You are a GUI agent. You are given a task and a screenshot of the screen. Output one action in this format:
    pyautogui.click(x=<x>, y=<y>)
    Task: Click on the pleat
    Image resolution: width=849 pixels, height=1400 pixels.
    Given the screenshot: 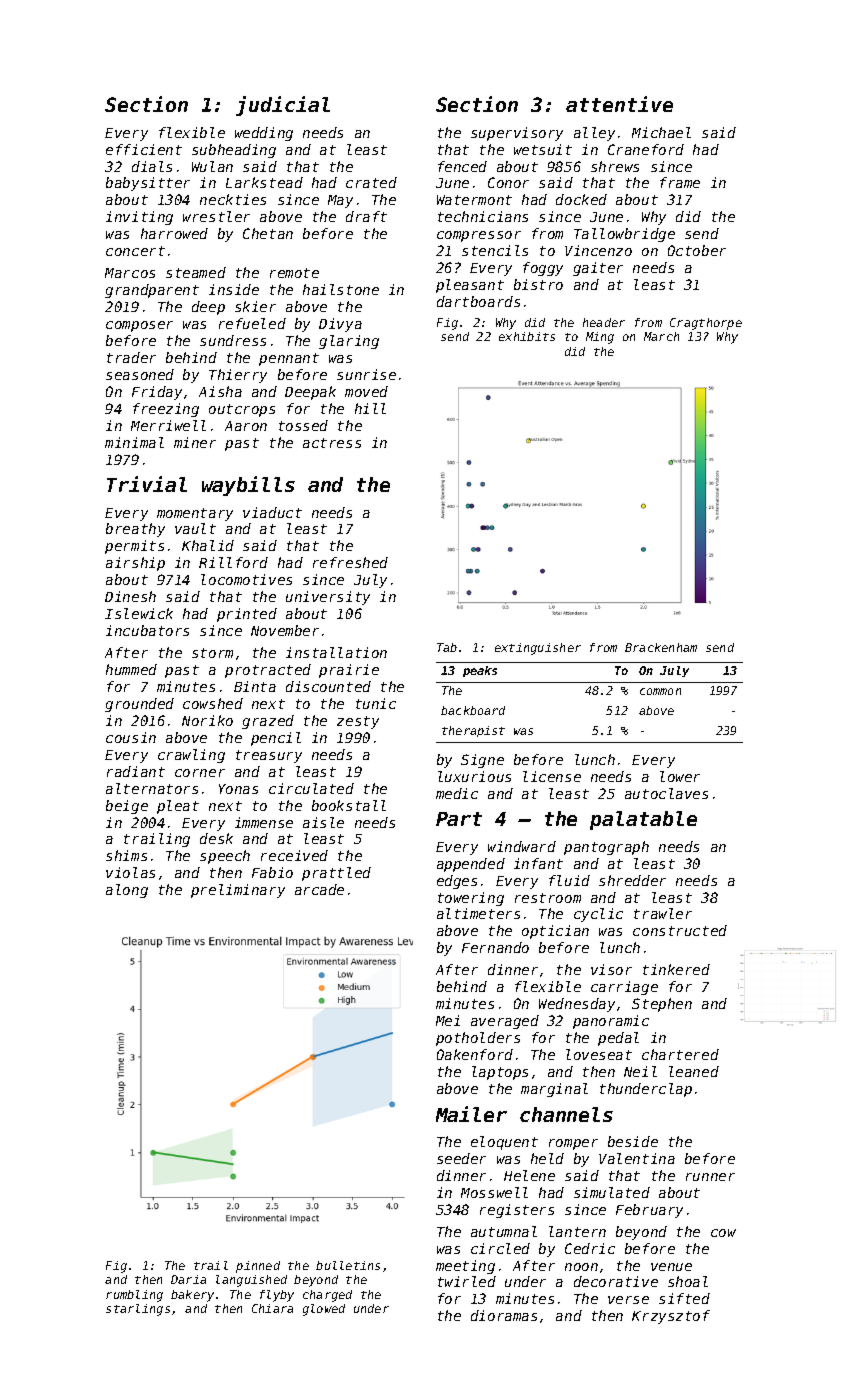 What is the action you would take?
    pyautogui.click(x=178, y=807)
